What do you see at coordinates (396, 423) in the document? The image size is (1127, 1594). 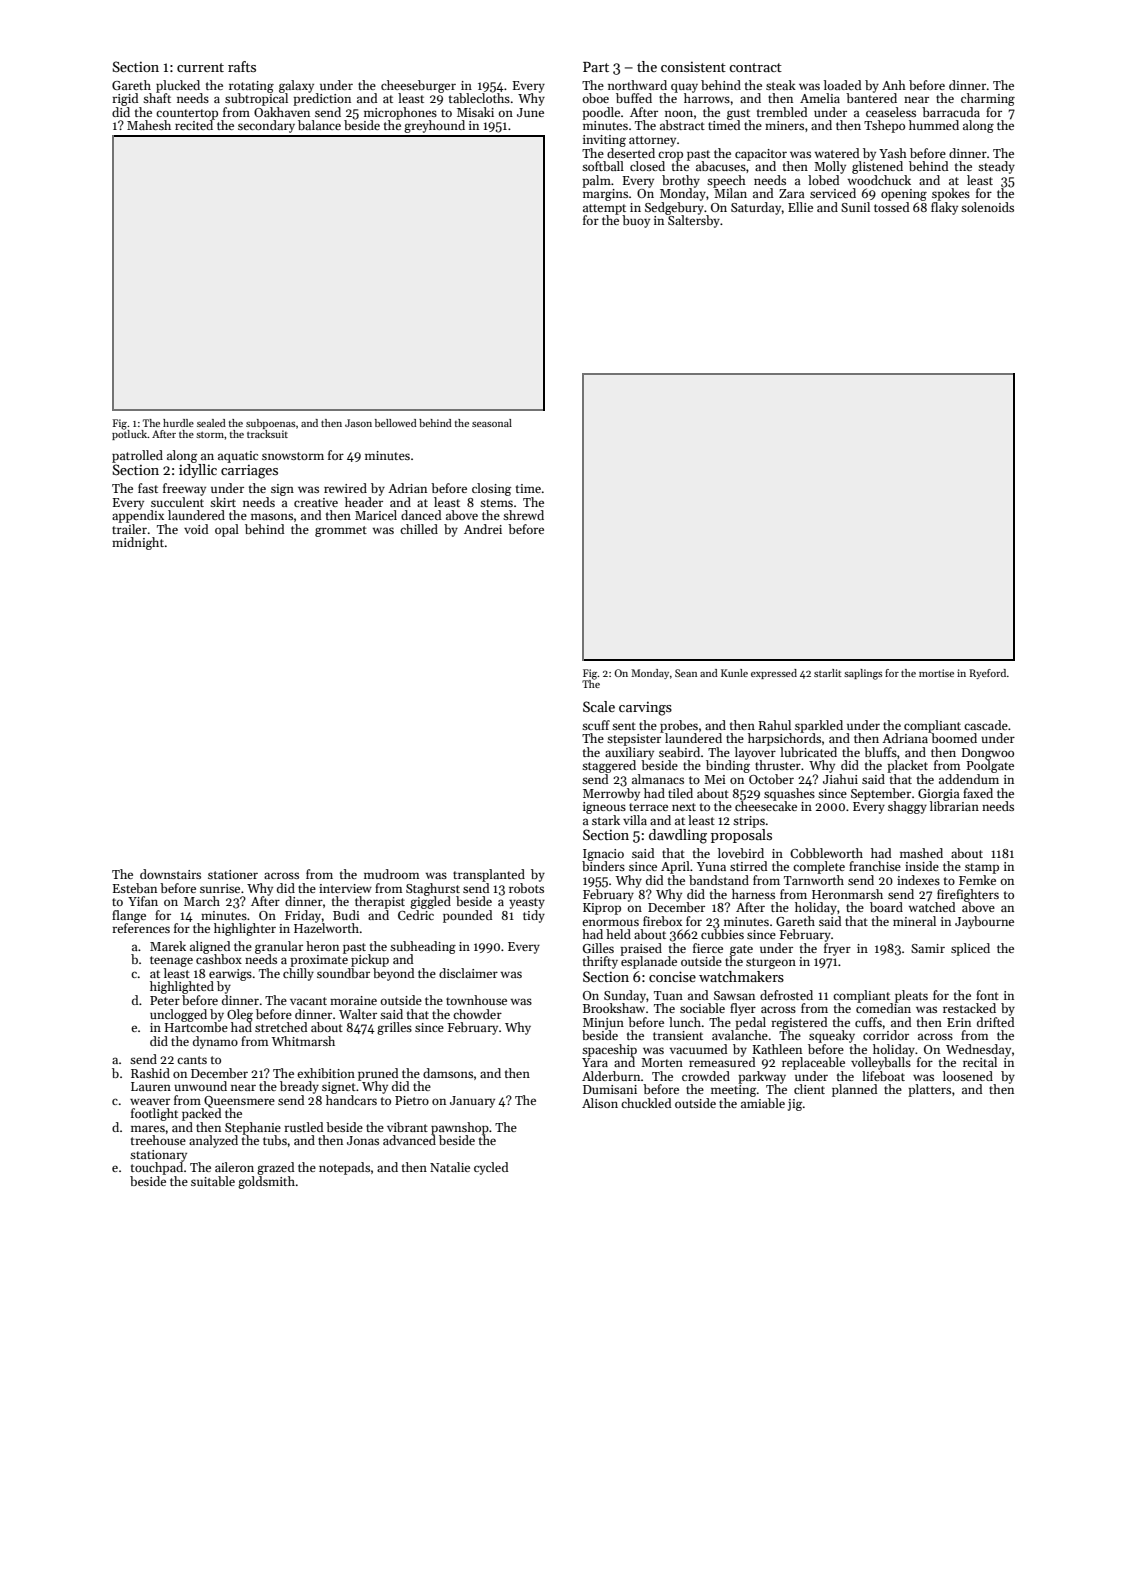 I see `bellowed` at bounding box center [396, 423].
